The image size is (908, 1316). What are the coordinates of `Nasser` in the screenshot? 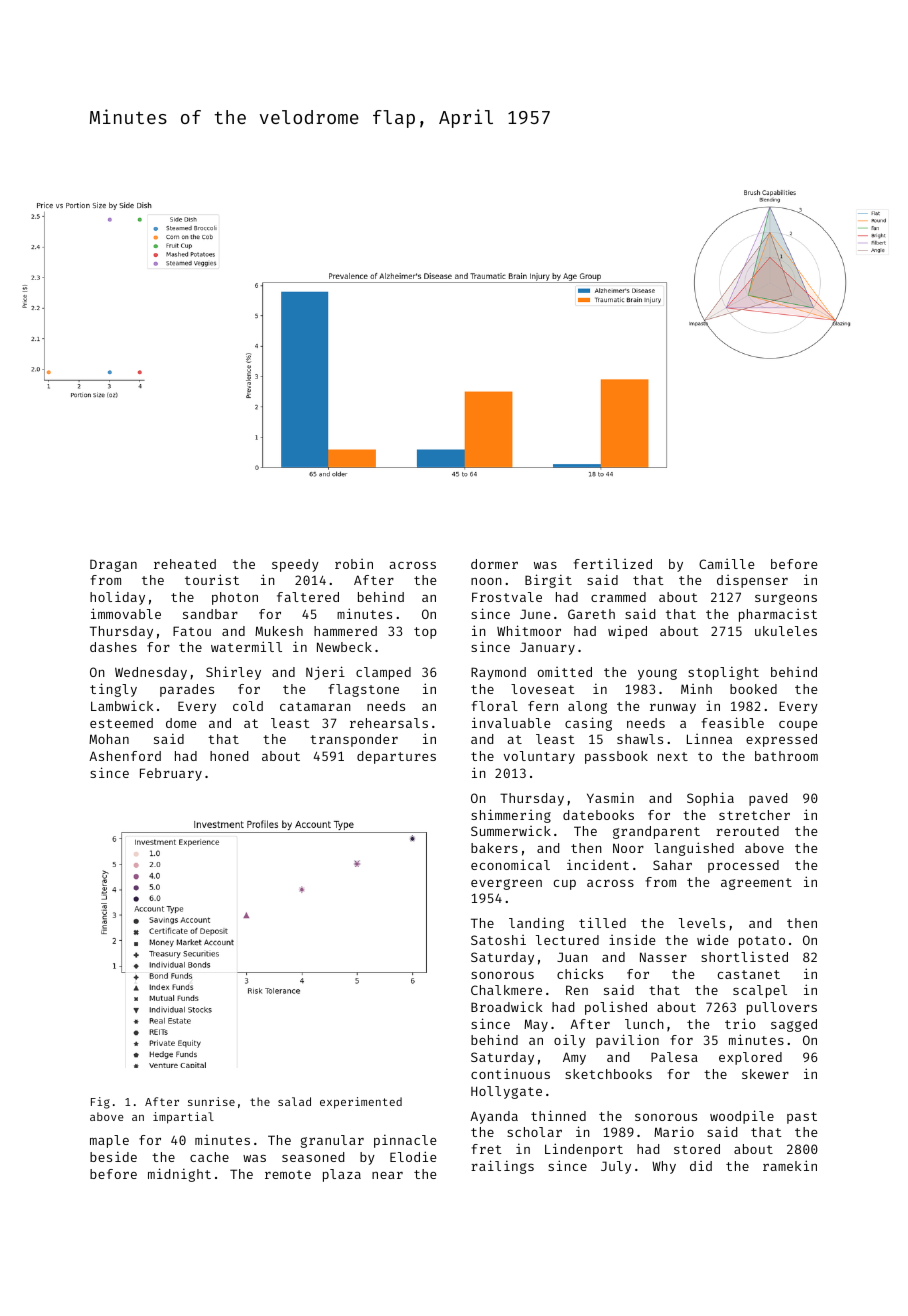 It's located at (663, 957).
